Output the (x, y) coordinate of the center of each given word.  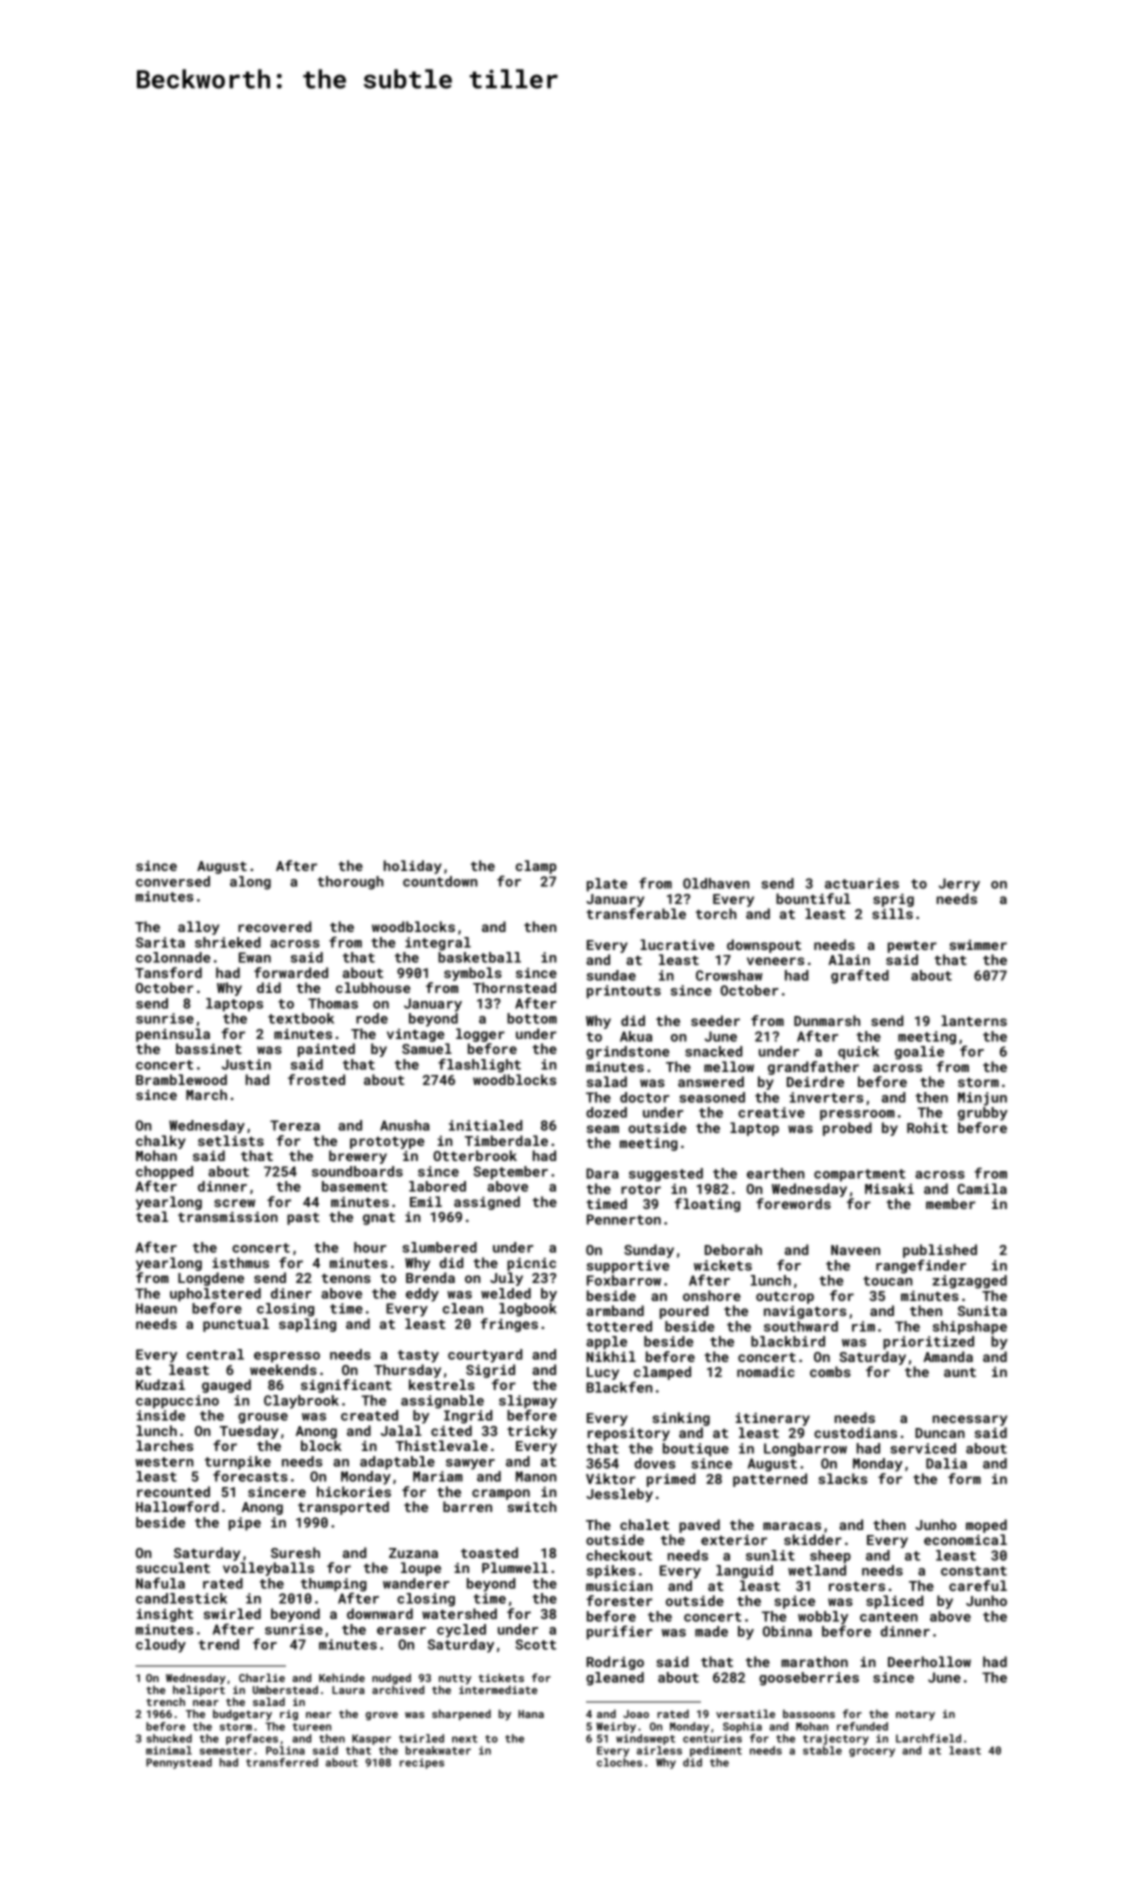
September (511, 1173)
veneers (775, 961)
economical (965, 1539)
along (250, 883)
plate (607, 885)
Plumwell (515, 1567)
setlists (231, 1140)
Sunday (649, 1251)
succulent (173, 1567)
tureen (311, 1727)
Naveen (855, 1250)
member (950, 1203)
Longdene (211, 1279)
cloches (619, 1762)
